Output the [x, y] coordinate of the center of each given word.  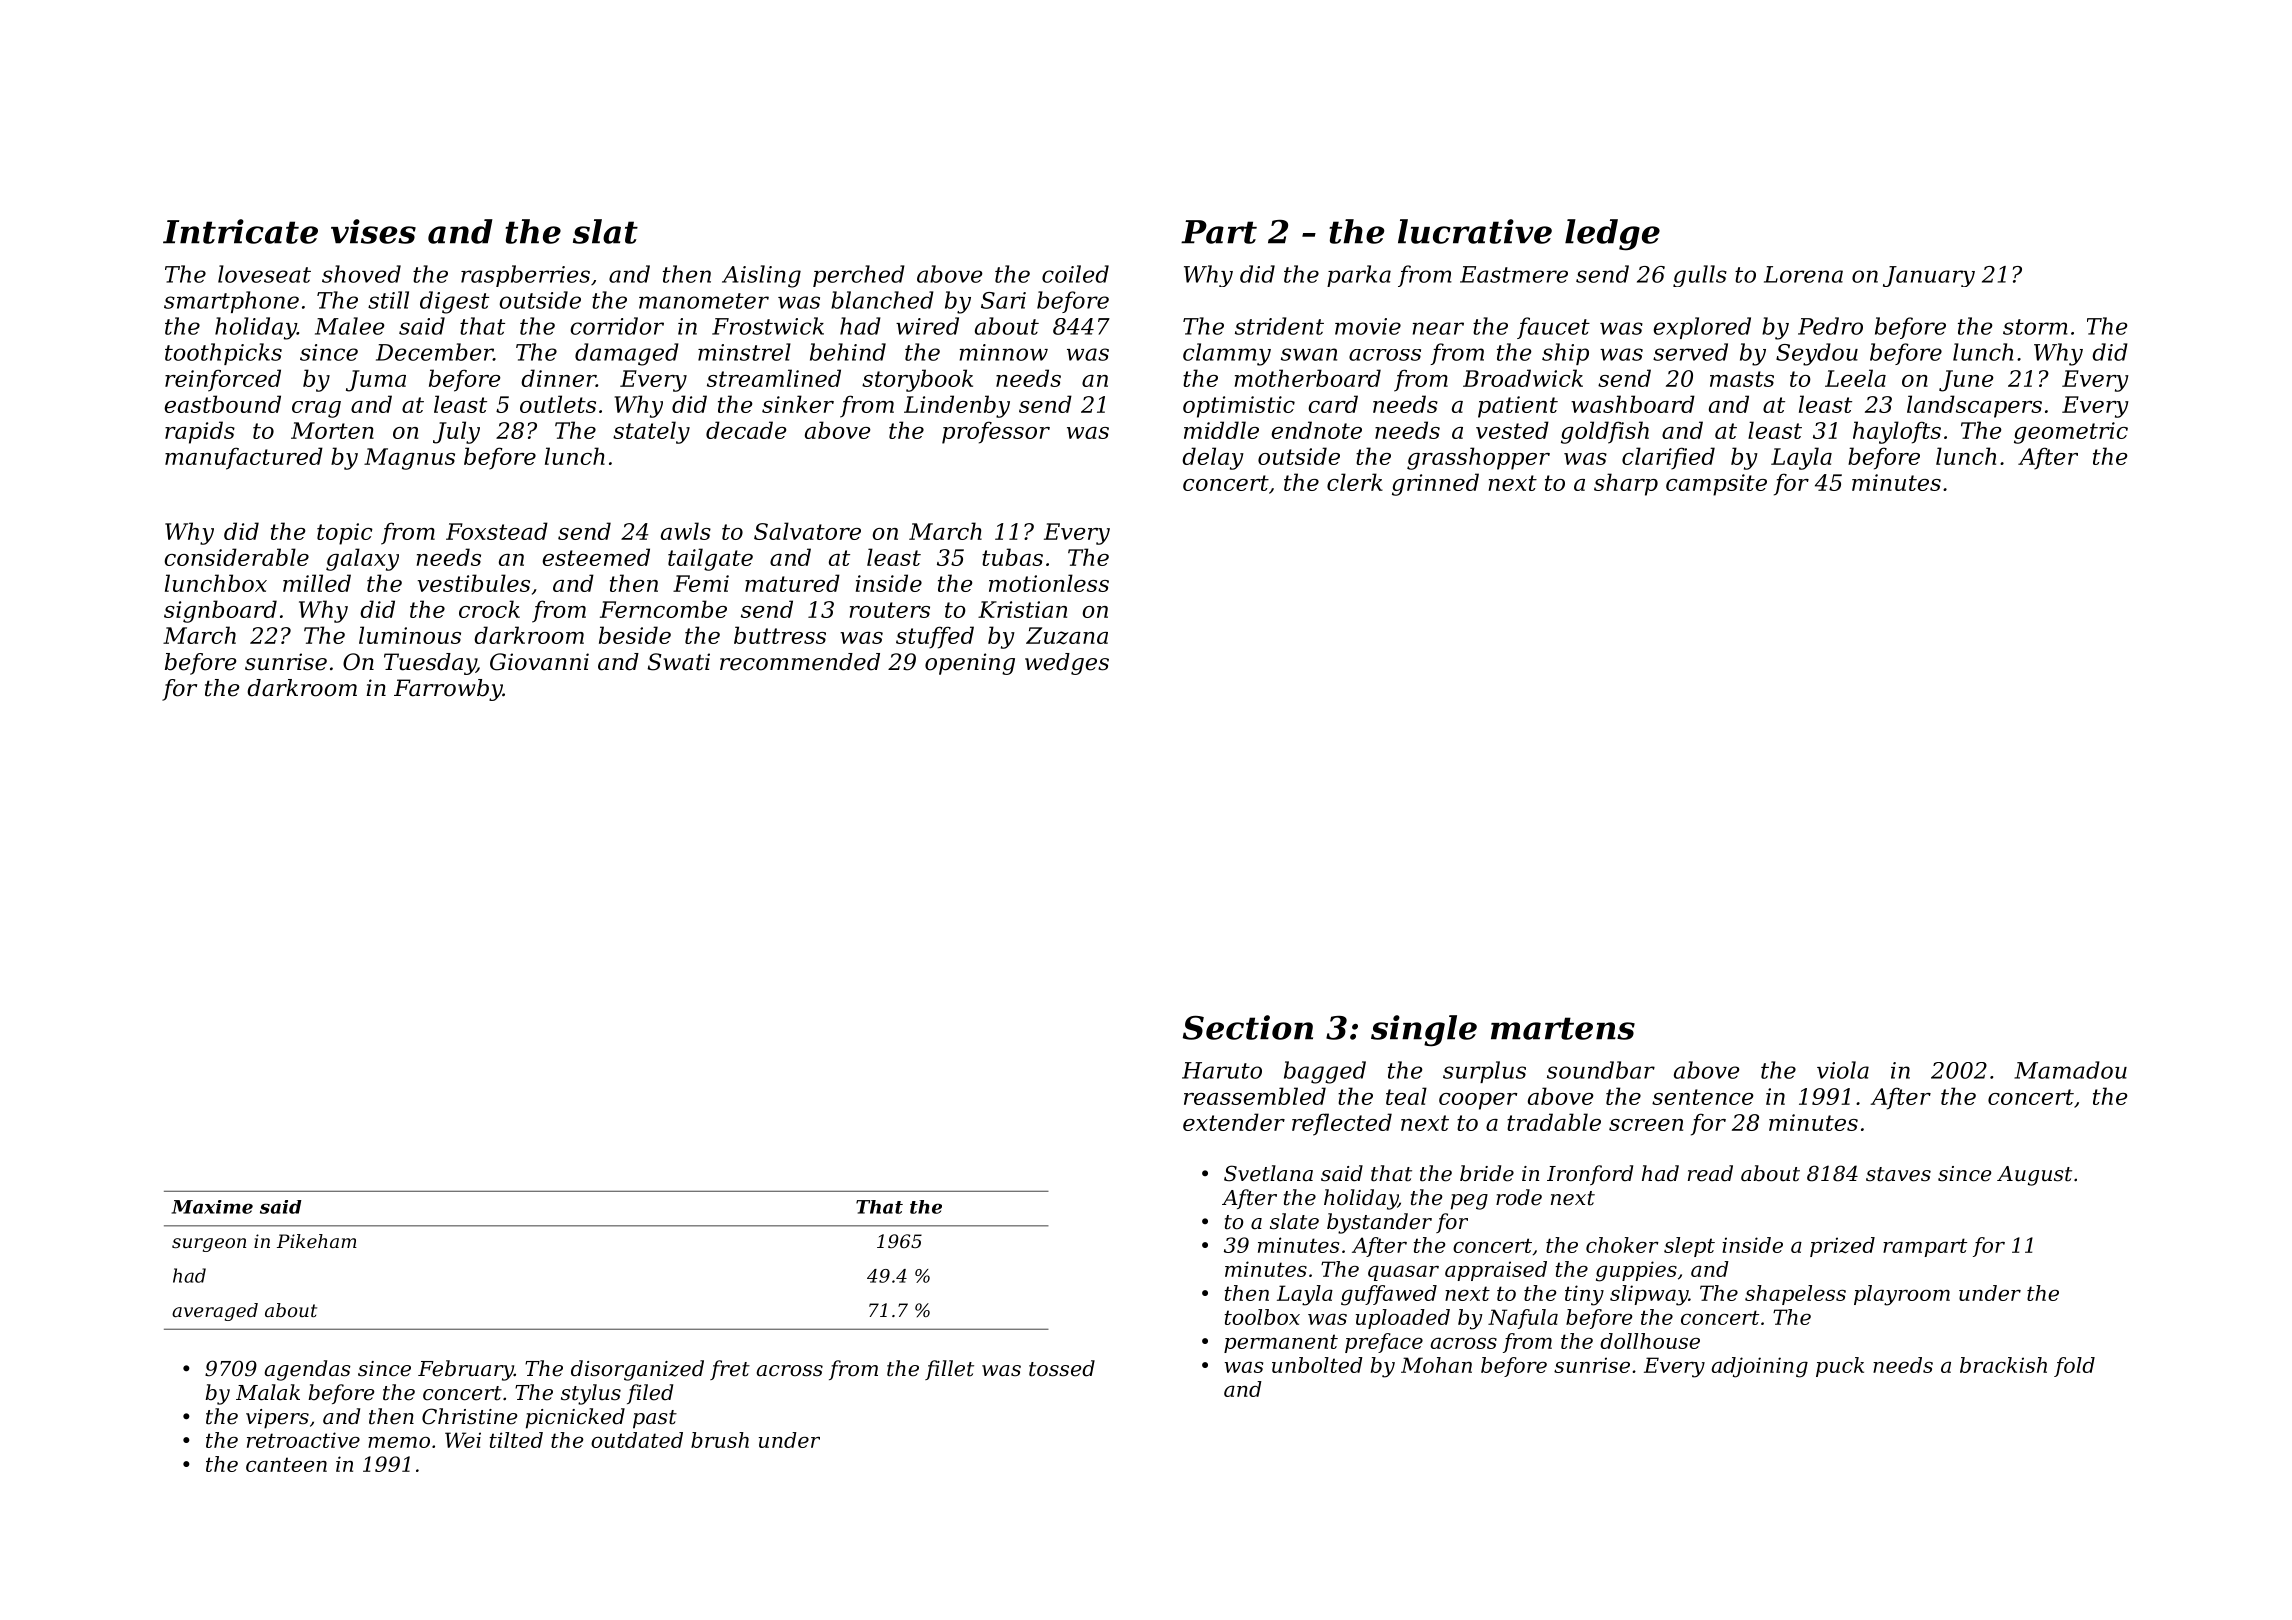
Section [1248, 1027]
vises [373, 231]
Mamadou [2070, 1070]
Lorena [1803, 274]
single [1424, 1031]
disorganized [637, 1370]
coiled [1075, 274]
